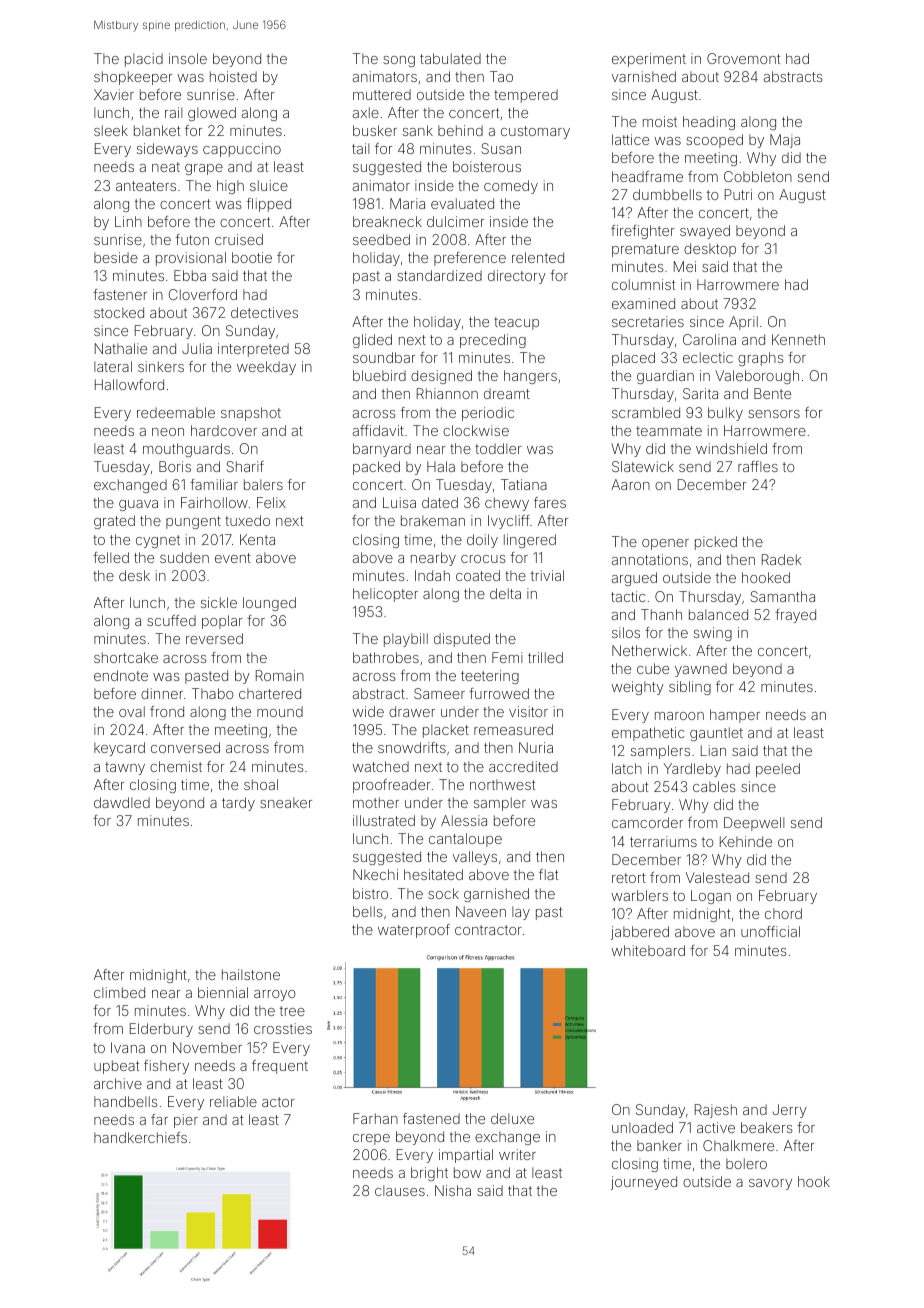 Image resolution: width=924 pixels, height=1308 pixels. Describe the element at coordinates (122, 802) in the page. I see `dawdled` at that location.
